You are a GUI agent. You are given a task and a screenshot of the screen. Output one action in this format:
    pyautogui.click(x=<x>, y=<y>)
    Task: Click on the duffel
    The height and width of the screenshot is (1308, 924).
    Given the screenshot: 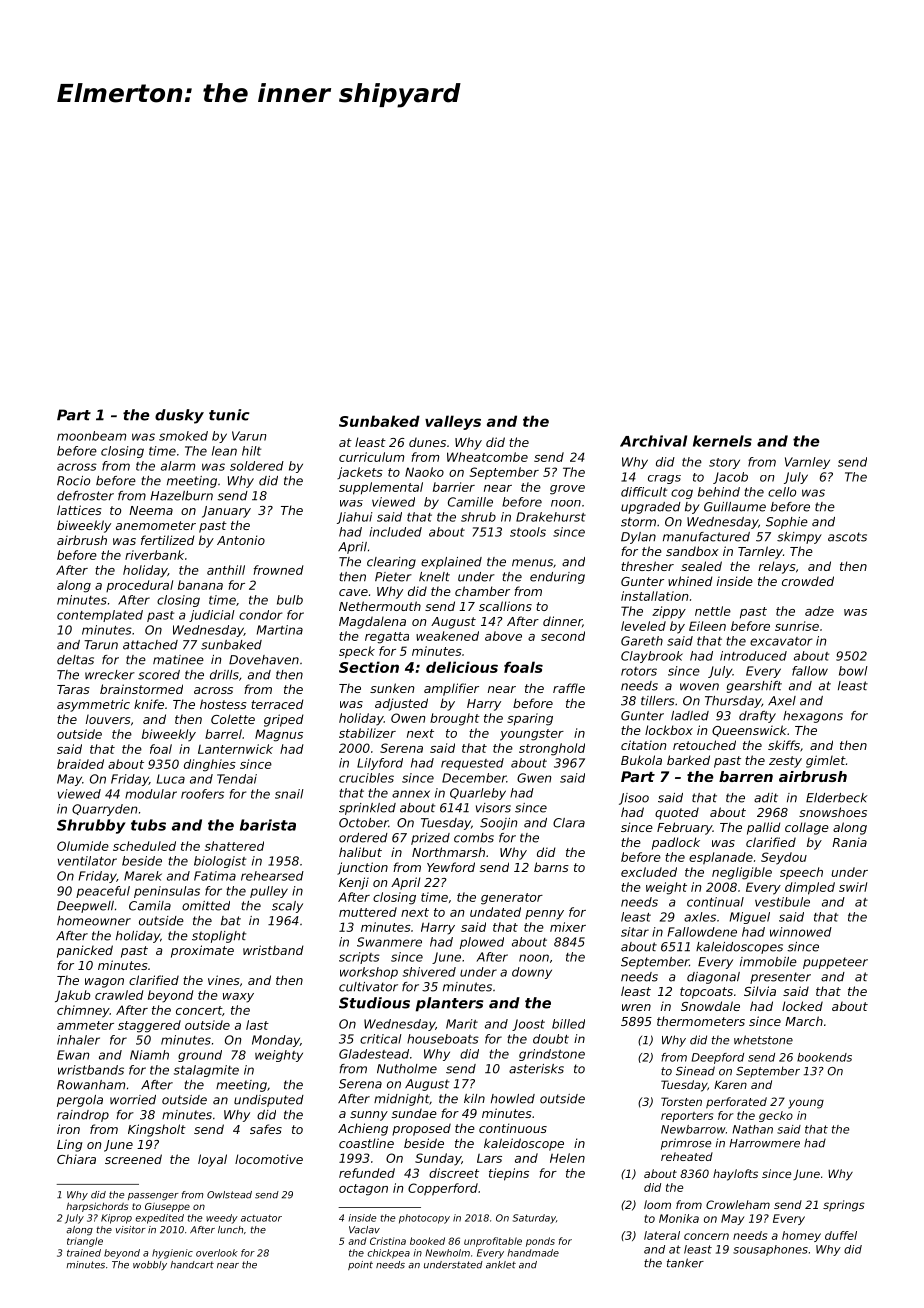 What is the action you would take?
    pyautogui.click(x=841, y=1235)
